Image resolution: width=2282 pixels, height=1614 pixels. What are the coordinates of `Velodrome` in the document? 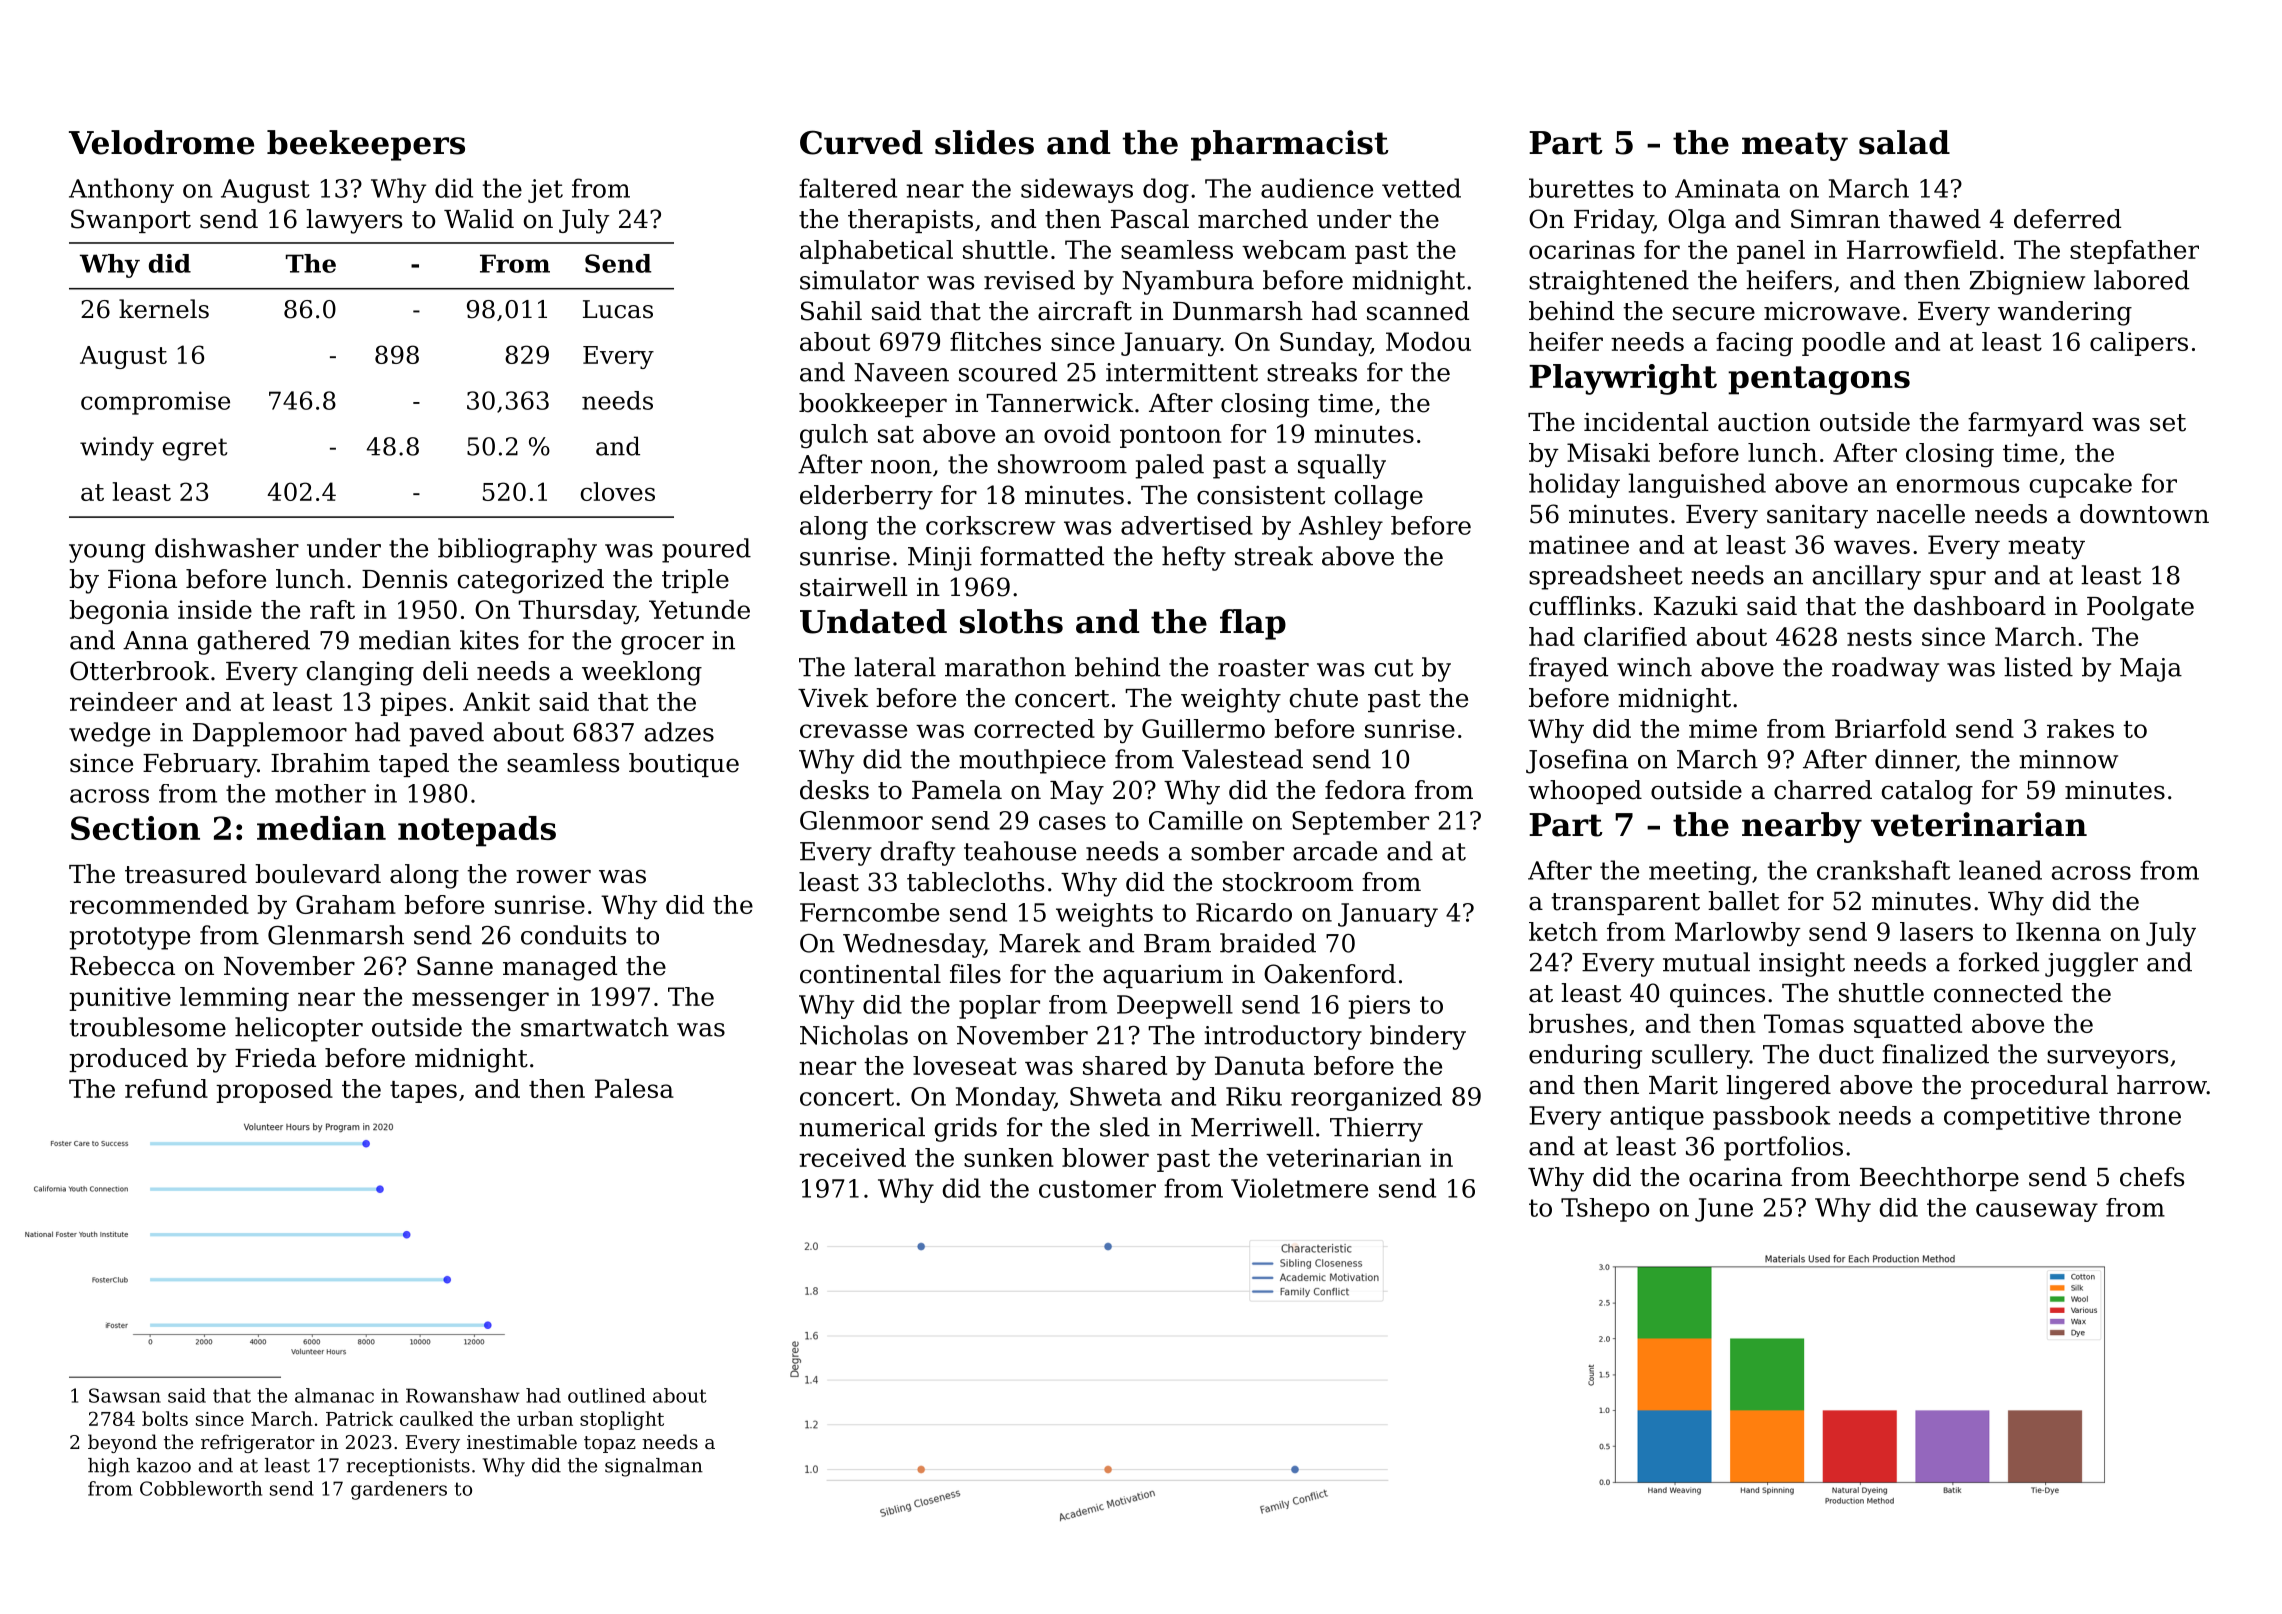 It's located at (161, 142).
